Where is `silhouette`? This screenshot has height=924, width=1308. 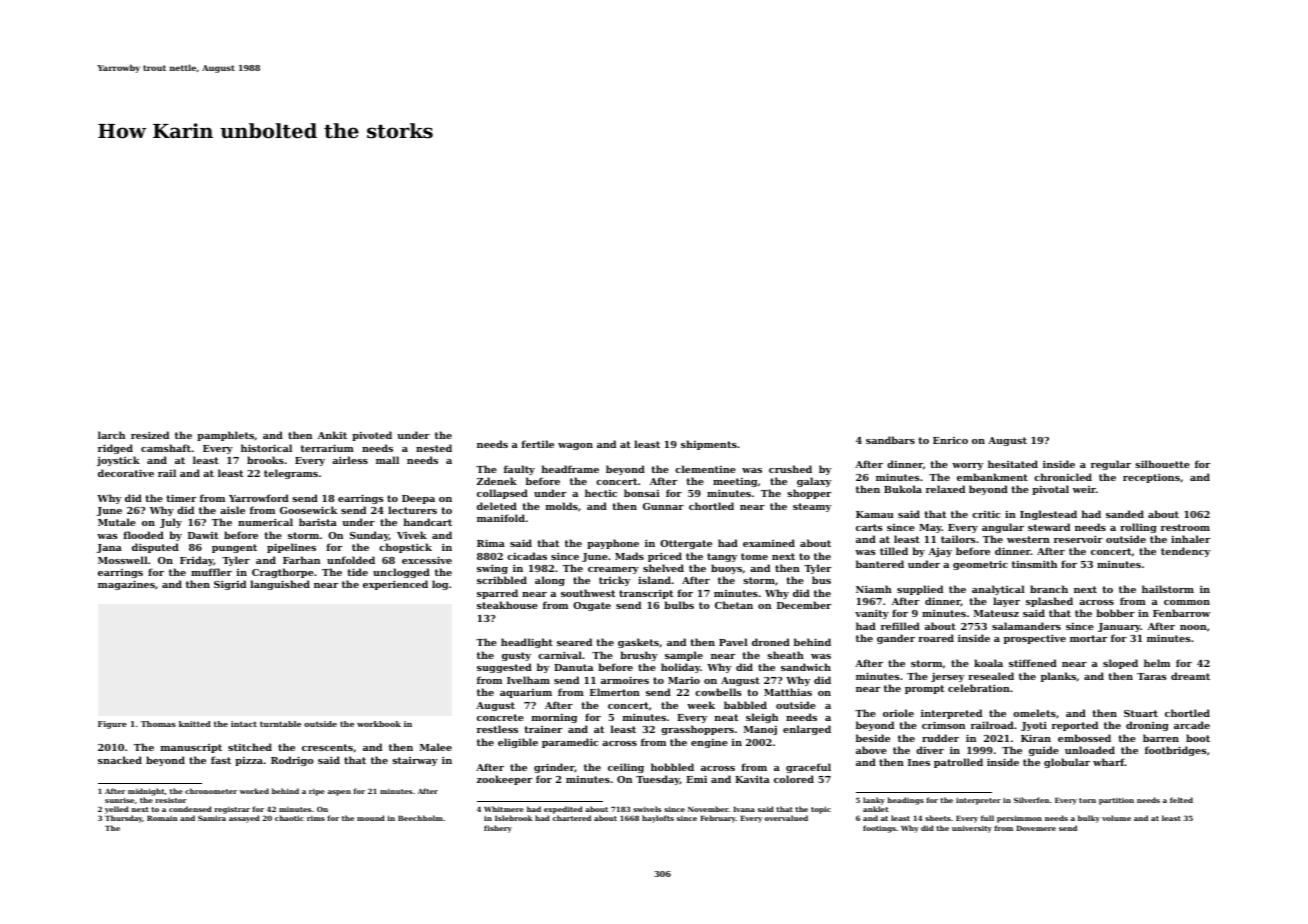
silhouette is located at coordinates (1162, 464).
